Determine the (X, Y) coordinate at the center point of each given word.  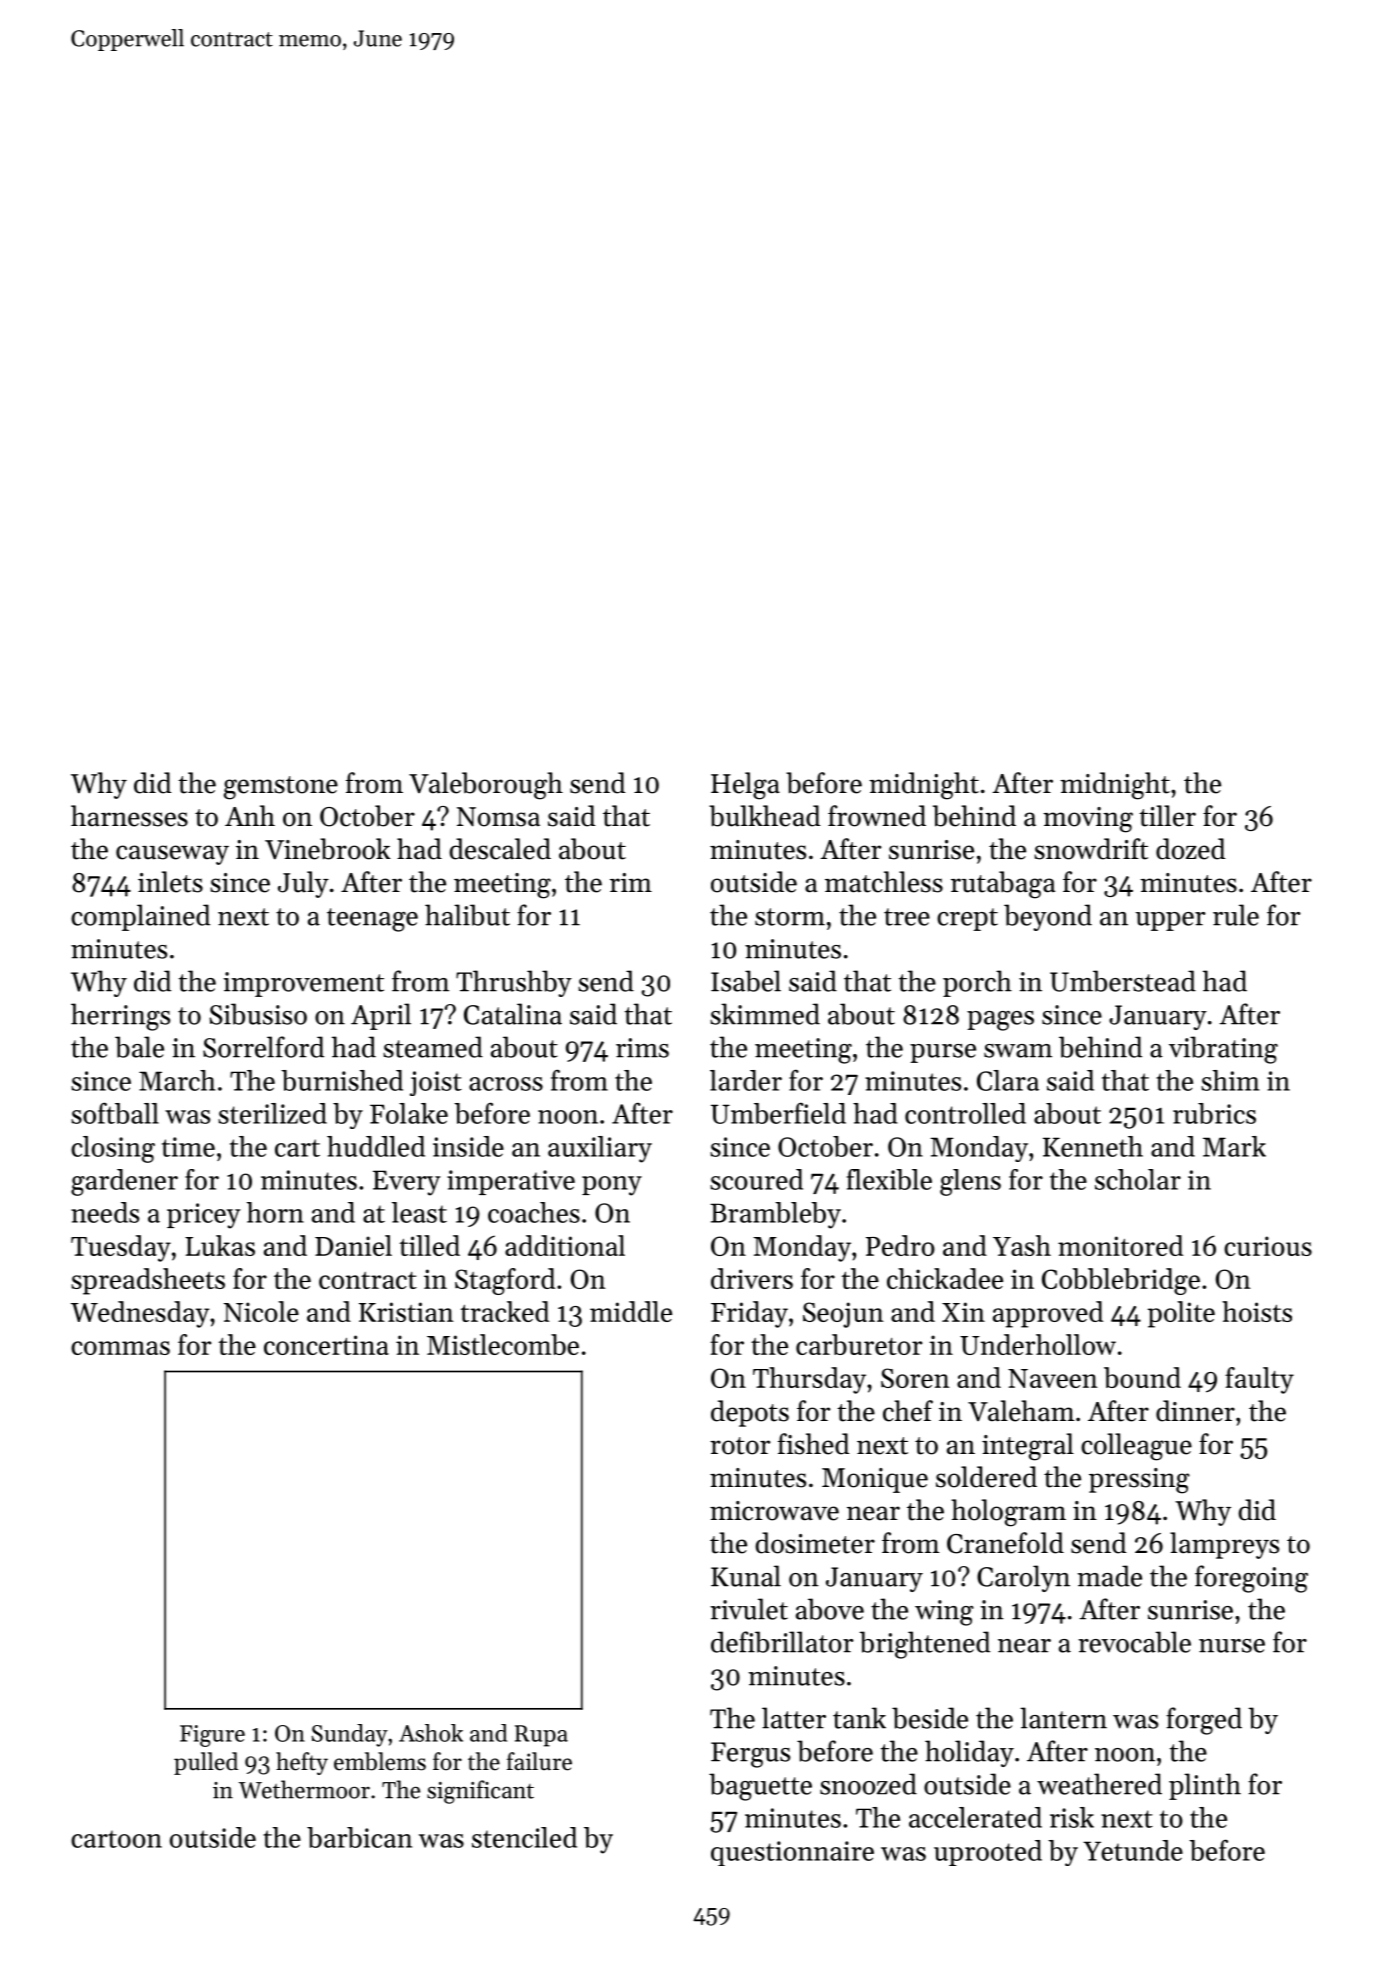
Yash (1022, 1245)
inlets (170, 882)
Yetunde (1133, 1850)
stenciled (524, 1837)
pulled (206, 1763)
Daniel (353, 1245)
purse (943, 1053)
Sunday (350, 1735)
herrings (120, 1017)
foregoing (1251, 1579)
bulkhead (765, 816)
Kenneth (1093, 1146)
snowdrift (1091, 849)
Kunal (746, 1576)
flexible (889, 1179)
